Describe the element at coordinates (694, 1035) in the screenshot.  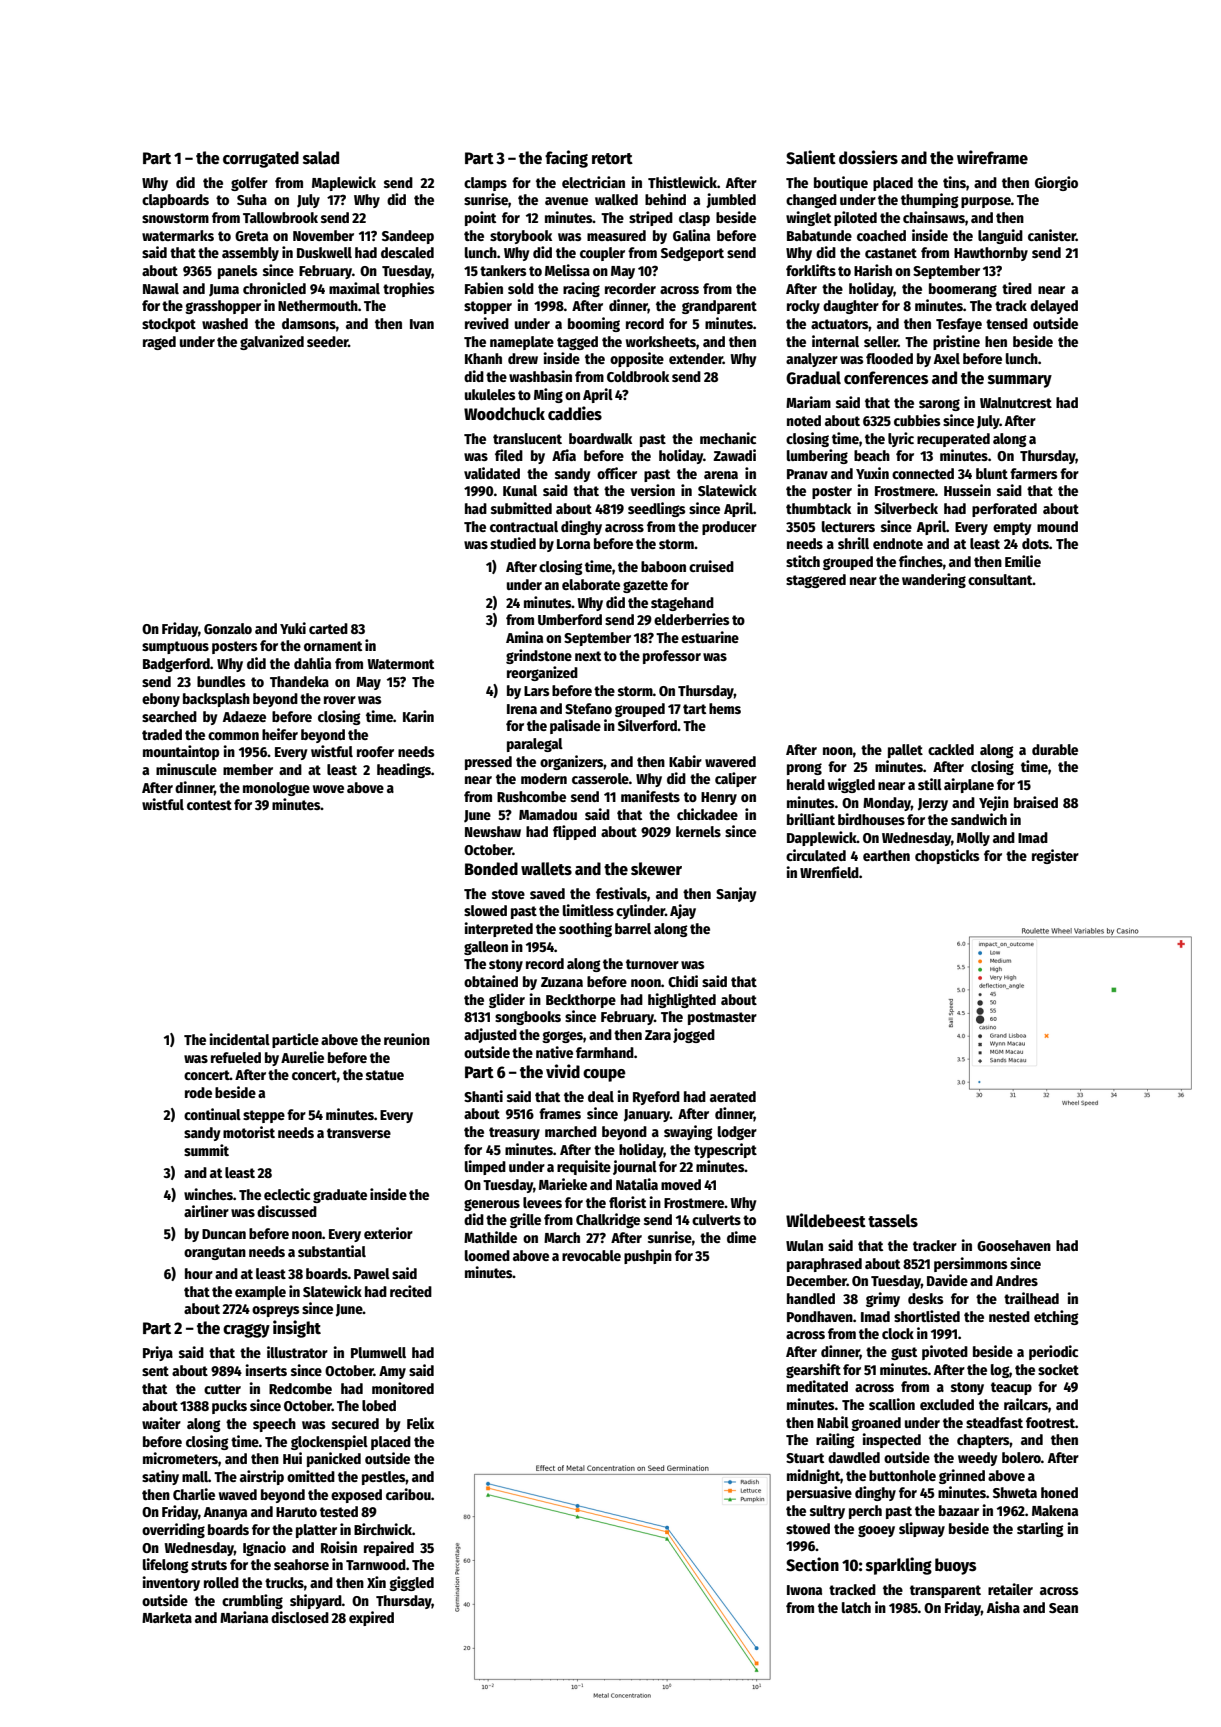
I see `jogged` at that location.
